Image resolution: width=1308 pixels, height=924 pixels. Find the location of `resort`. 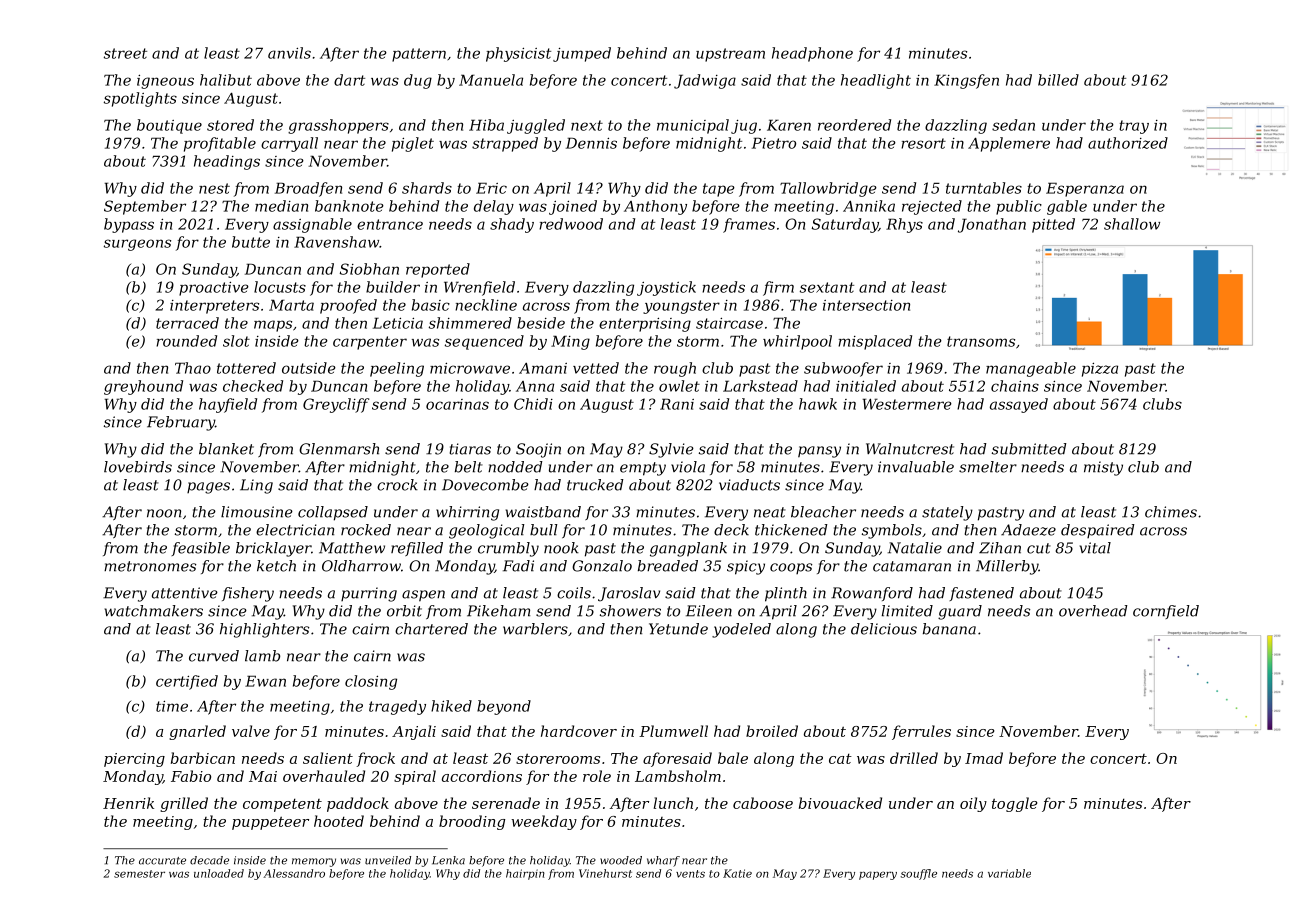

resort is located at coordinates (923, 143).
